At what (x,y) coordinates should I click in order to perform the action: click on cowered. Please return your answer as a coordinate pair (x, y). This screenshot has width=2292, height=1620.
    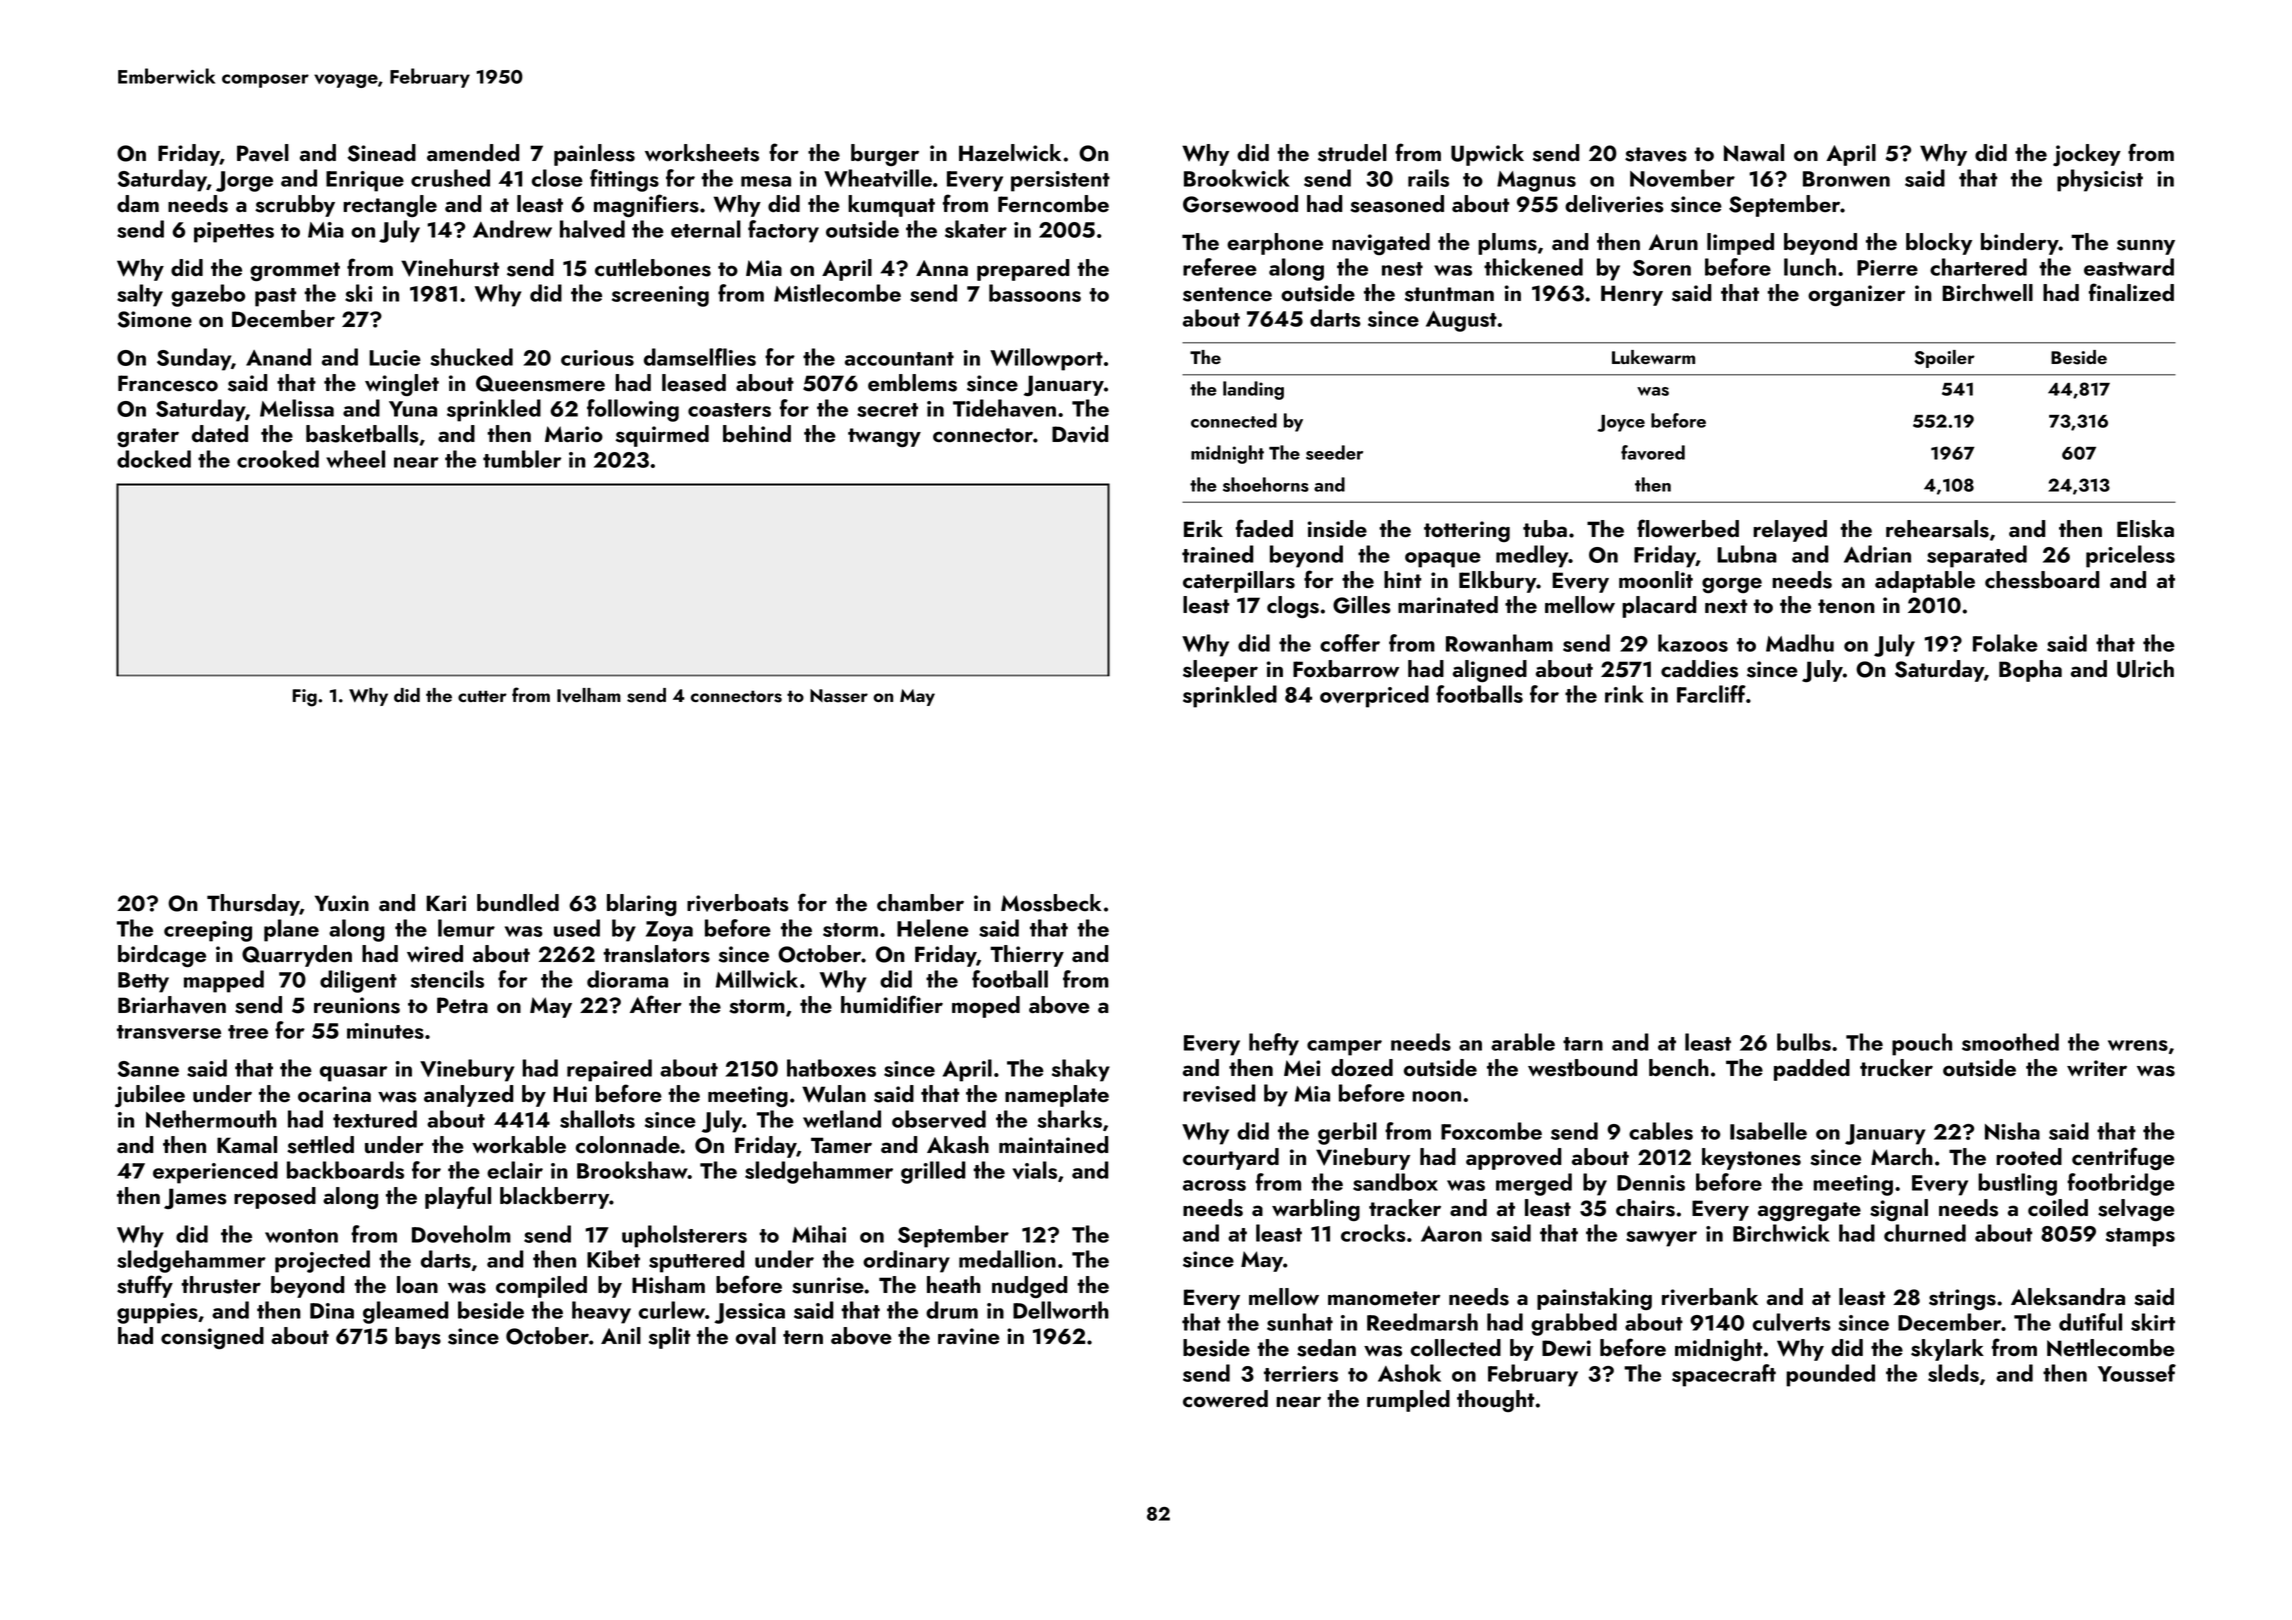
    Looking at the image, I should click on (1225, 1399).
